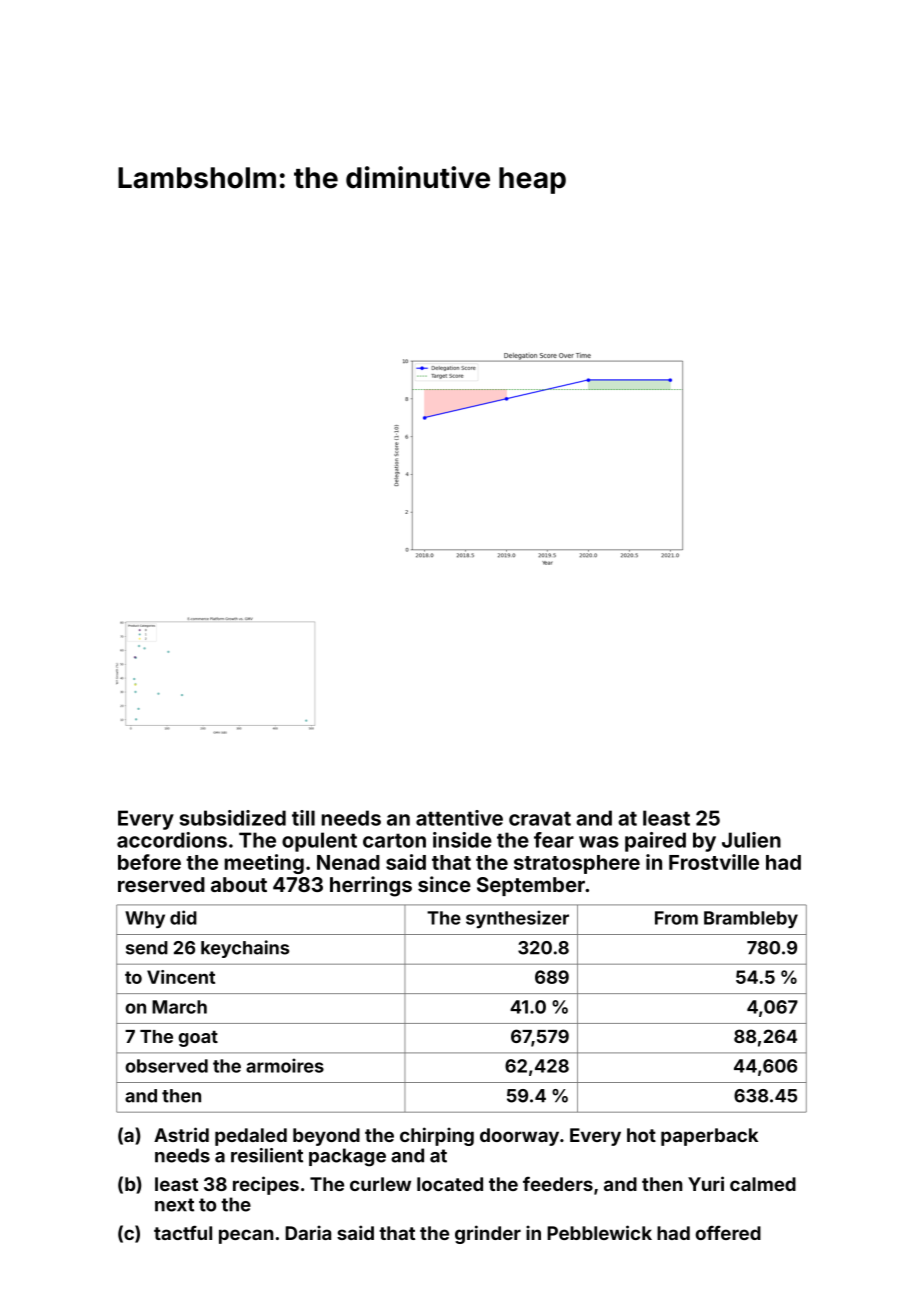 This screenshot has width=923, height=1310. What do you see at coordinates (450, 1184) in the screenshot?
I see `located` at bounding box center [450, 1184].
